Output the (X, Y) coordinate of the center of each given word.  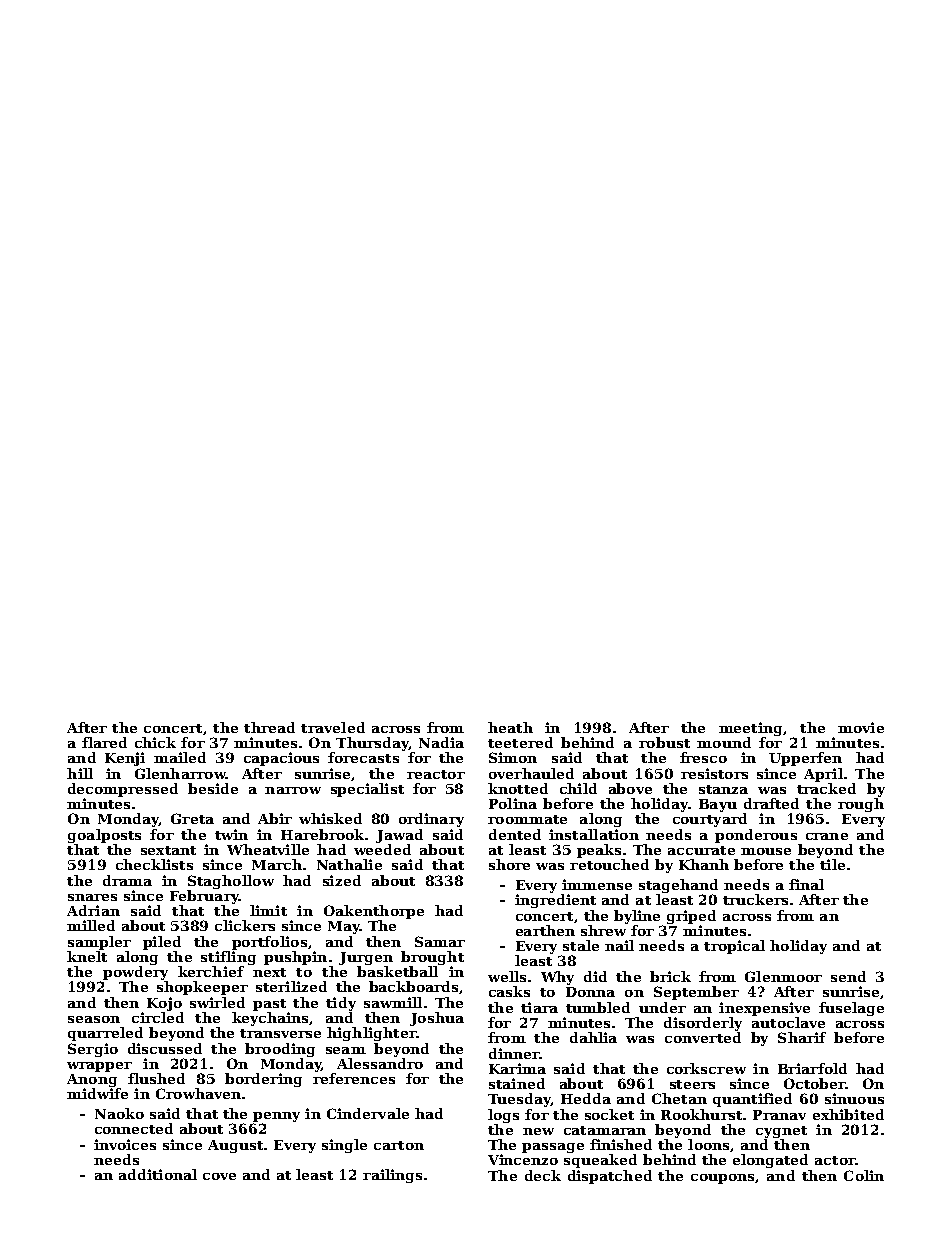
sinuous (854, 1098)
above (630, 788)
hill (80, 773)
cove (219, 1176)
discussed (165, 1048)
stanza (723, 789)
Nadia (441, 742)
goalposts (104, 836)
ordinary (431, 820)
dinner (514, 1053)
